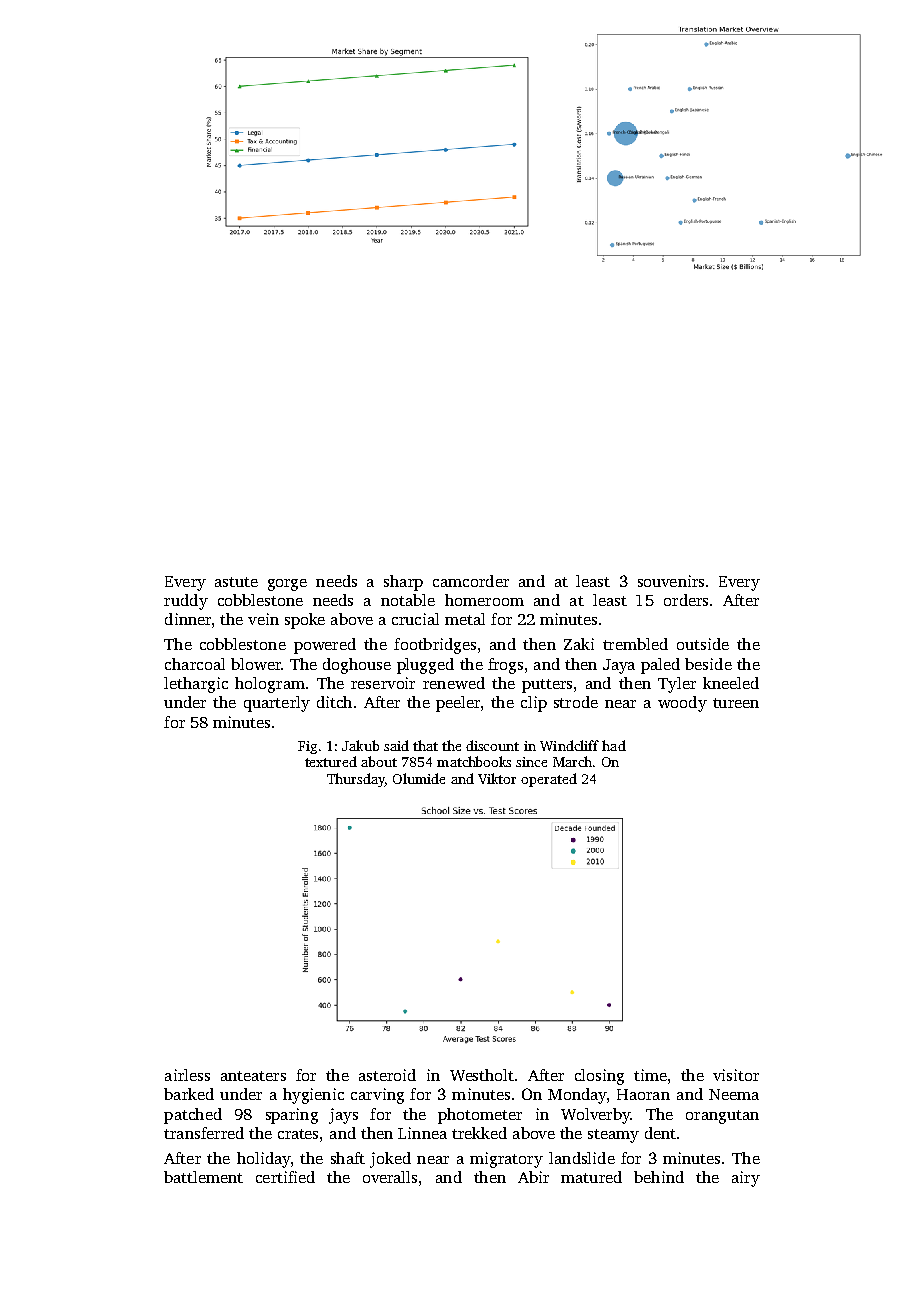 The width and height of the screenshot is (924, 1311). I want to click on orders, so click(686, 600).
